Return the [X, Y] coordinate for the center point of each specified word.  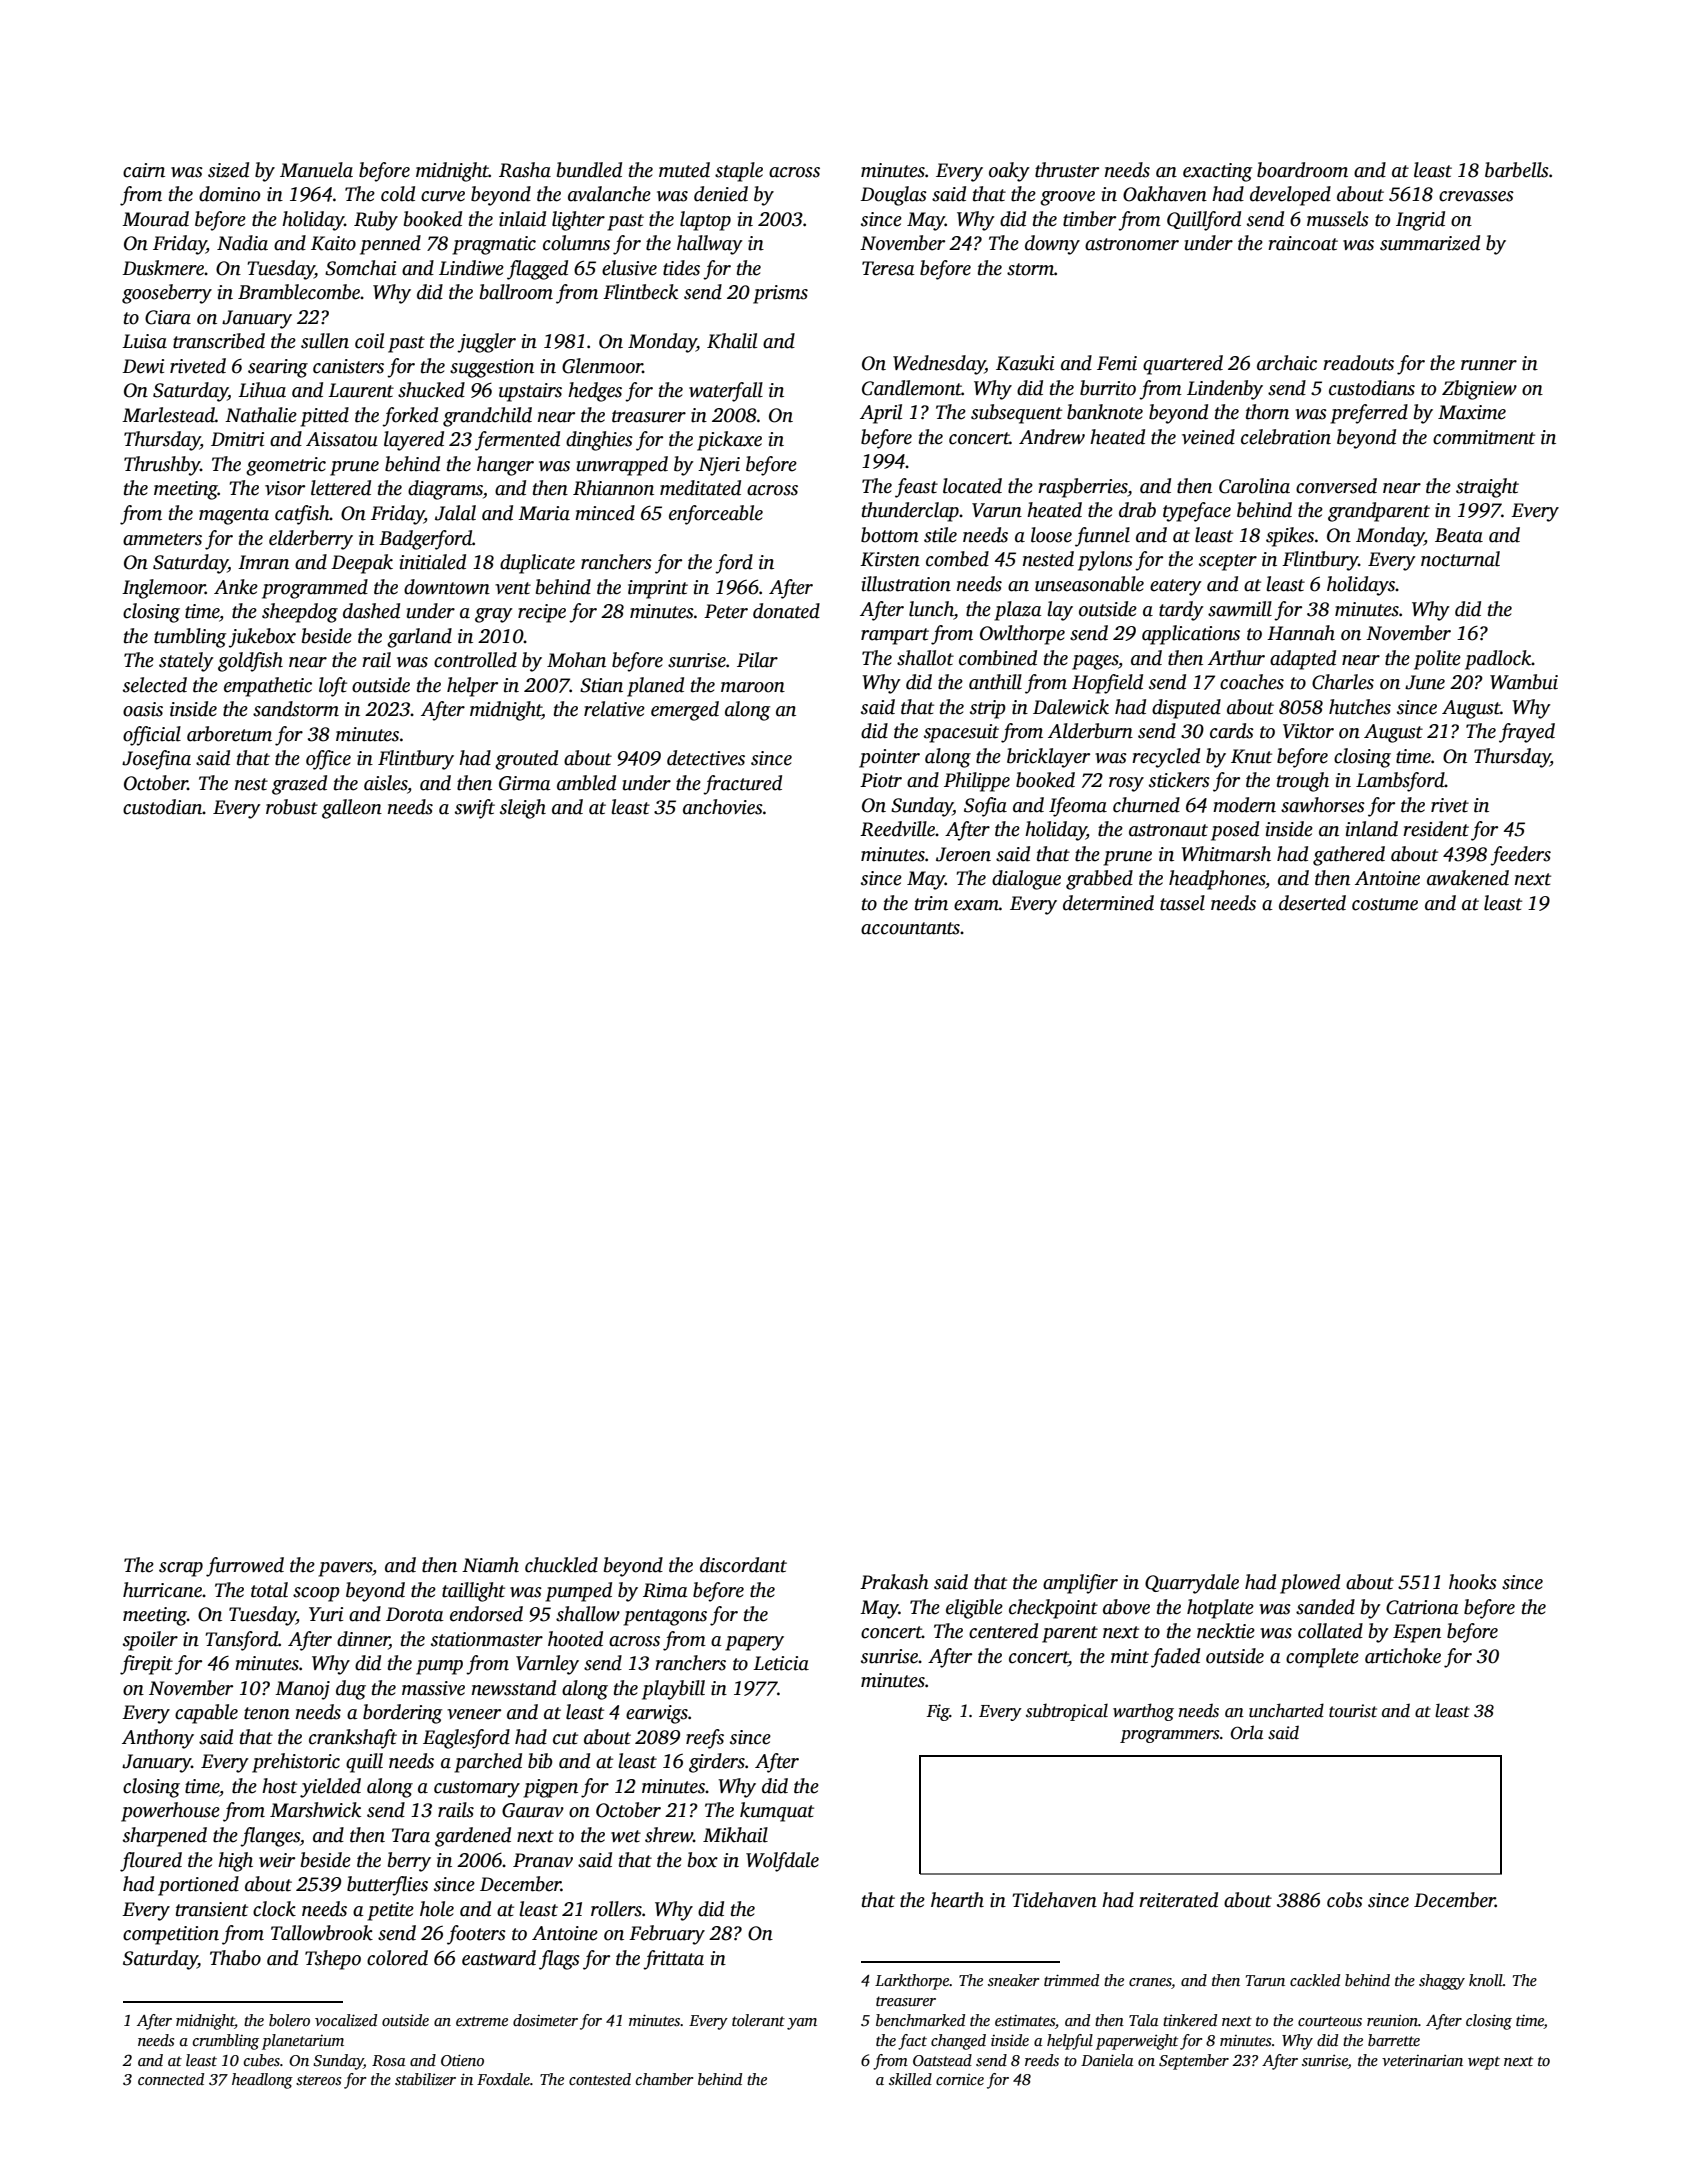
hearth [957, 1900]
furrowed [245, 1567]
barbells [1517, 170]
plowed [1310, 1584]
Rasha [525, 170]
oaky [1009, 172]
